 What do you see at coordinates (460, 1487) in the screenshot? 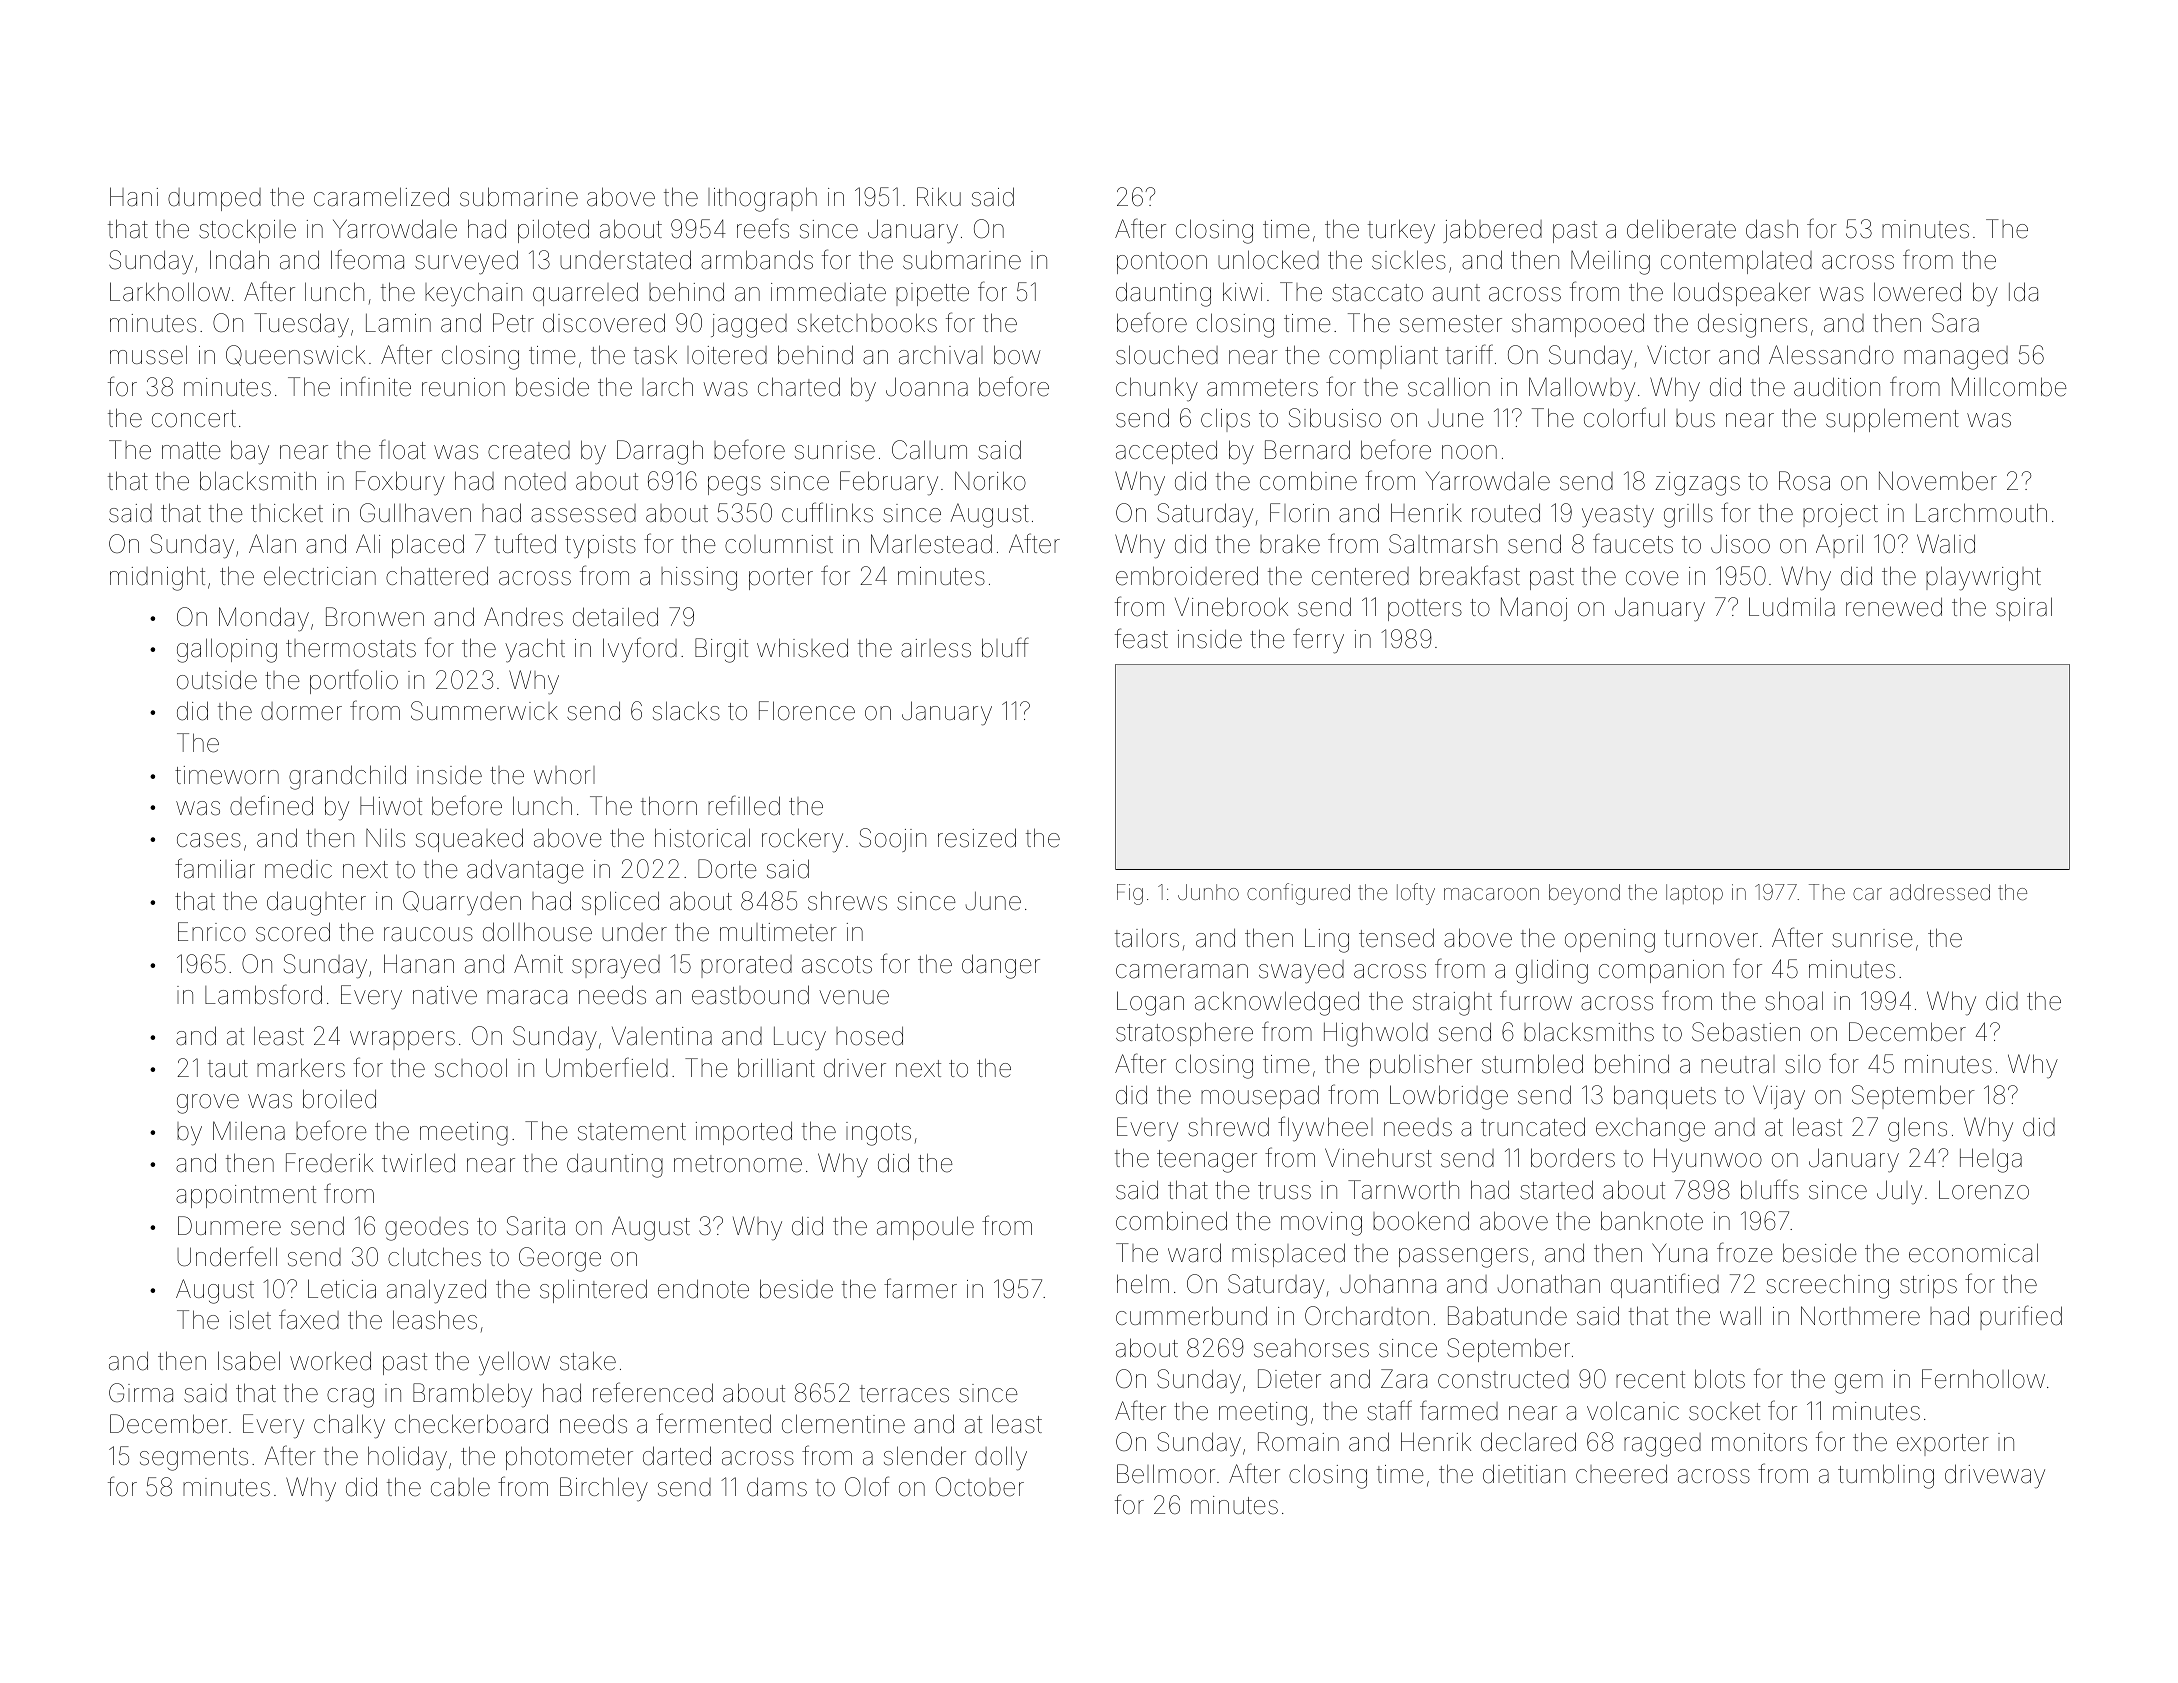
I see `cable` at bounding box center [460, 1487].
